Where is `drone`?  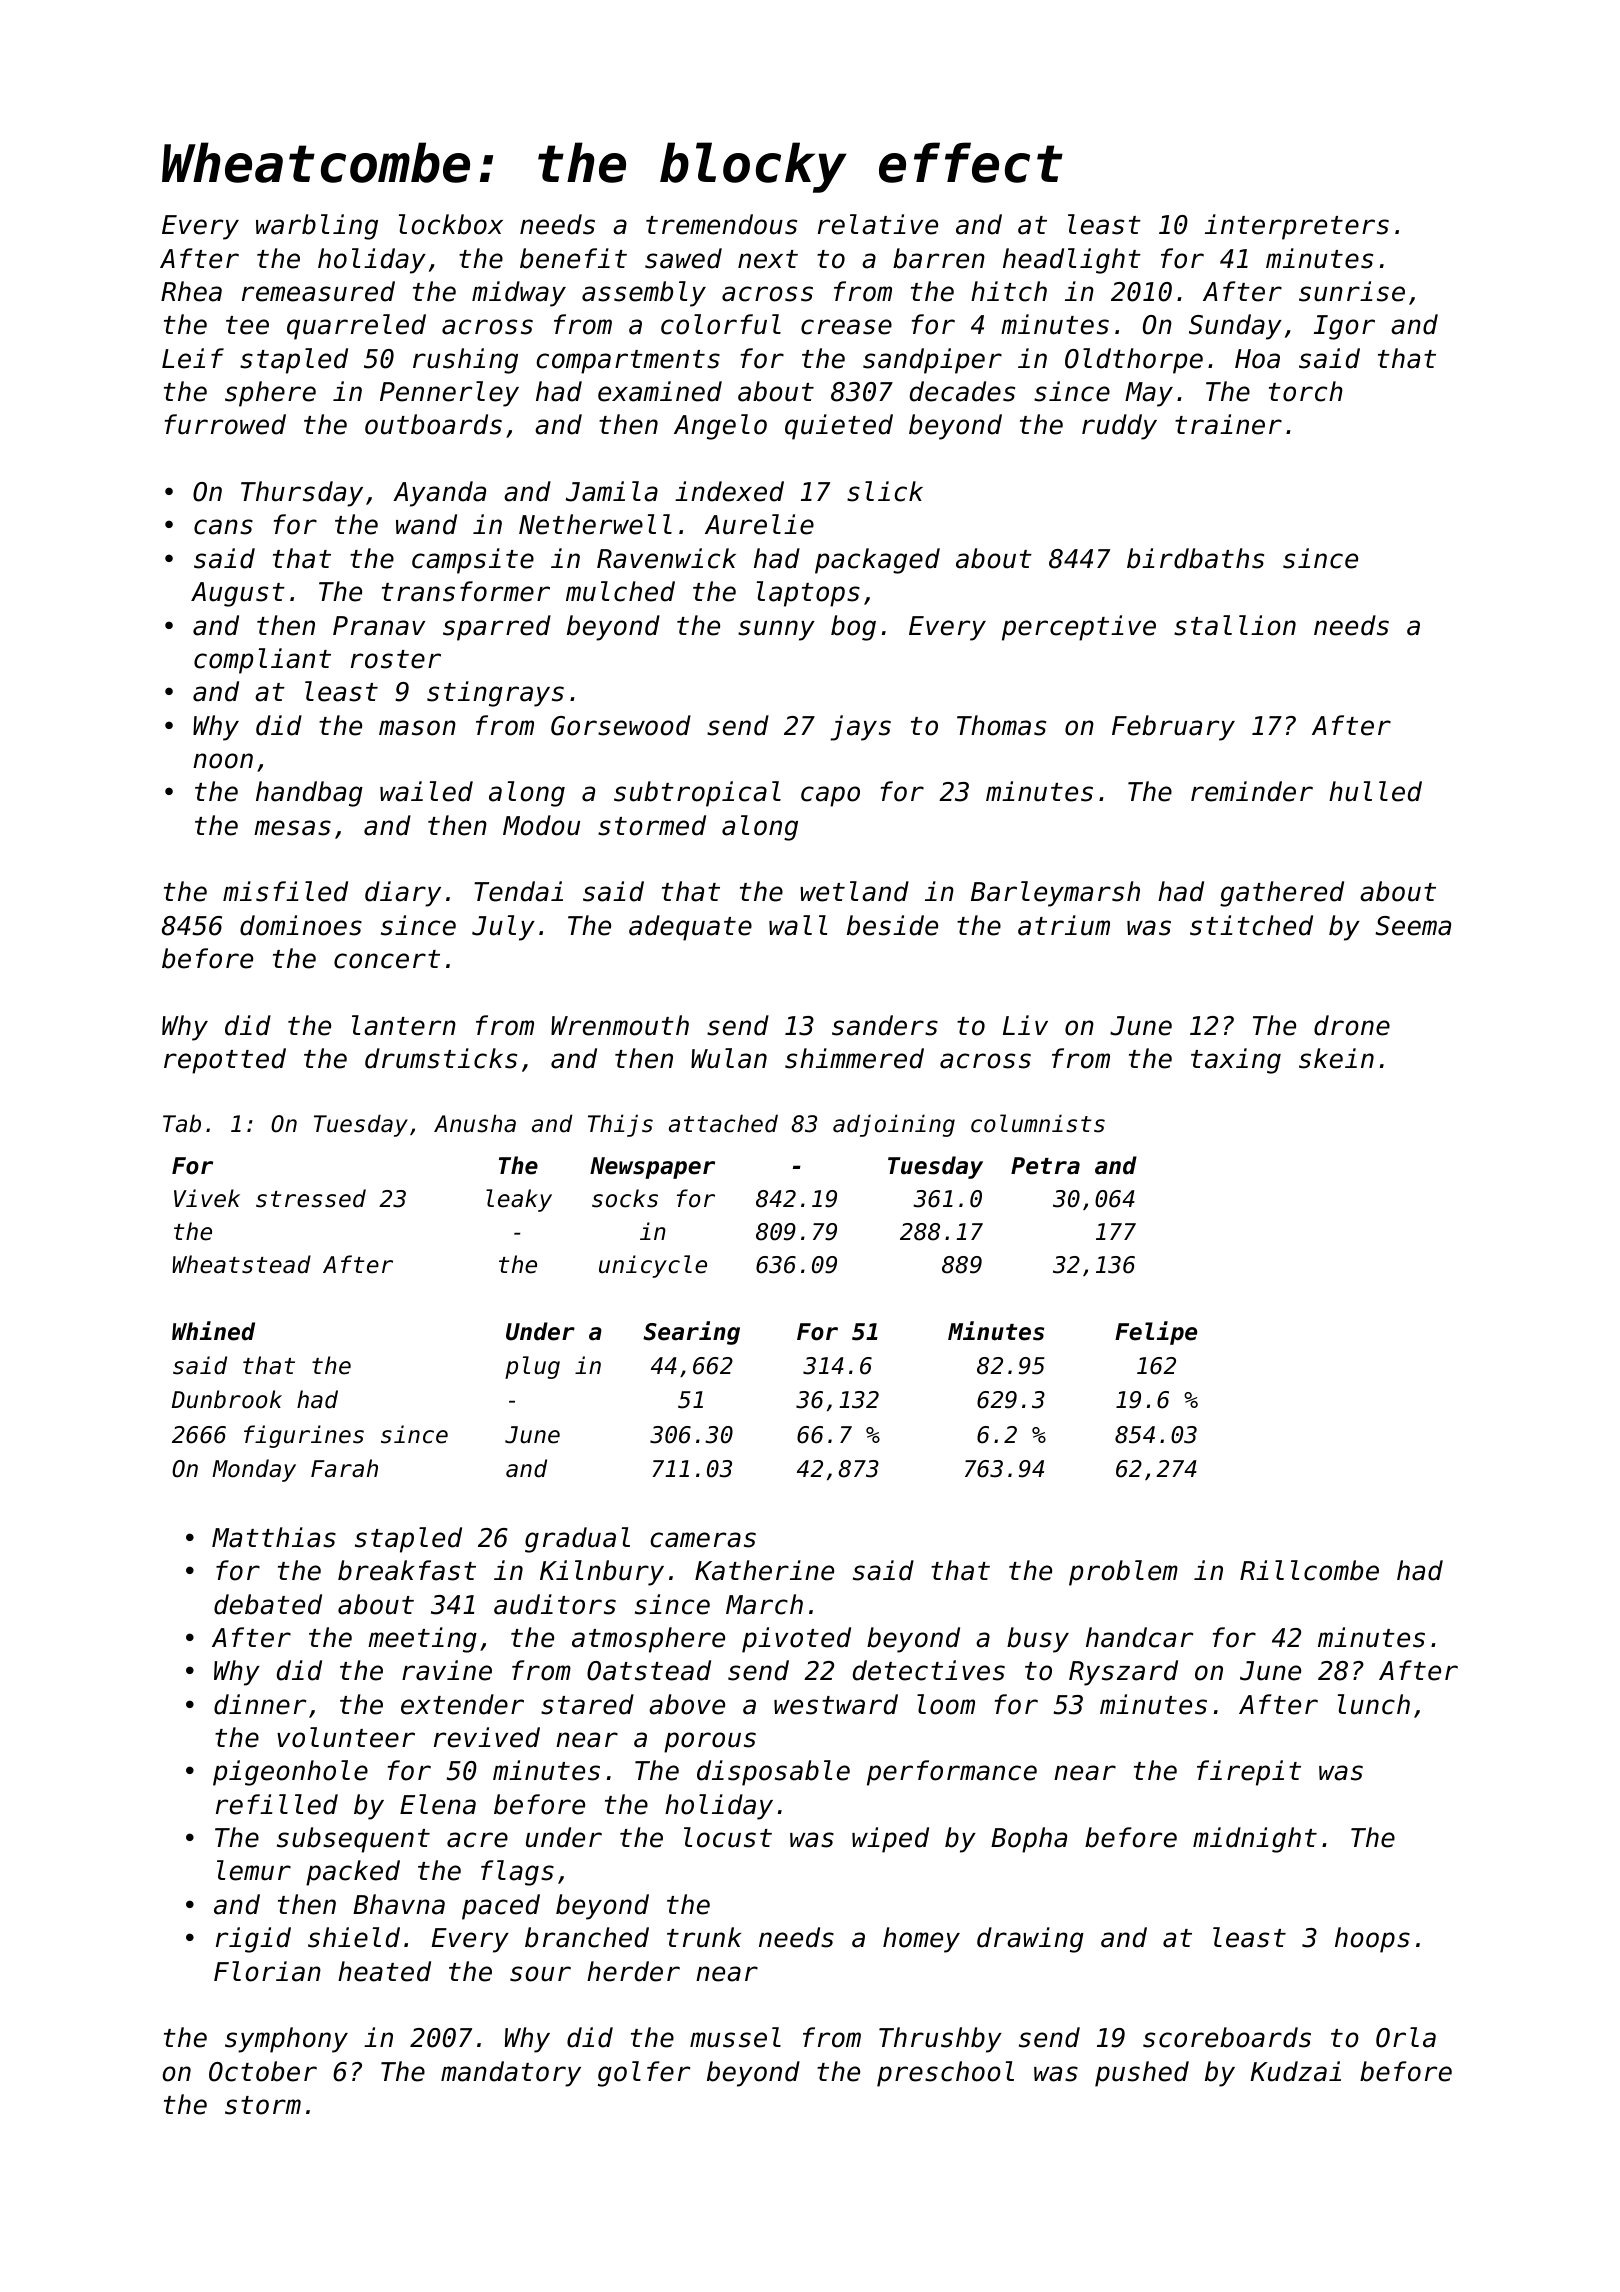
drone is located at coordinates (1352, 1025).
